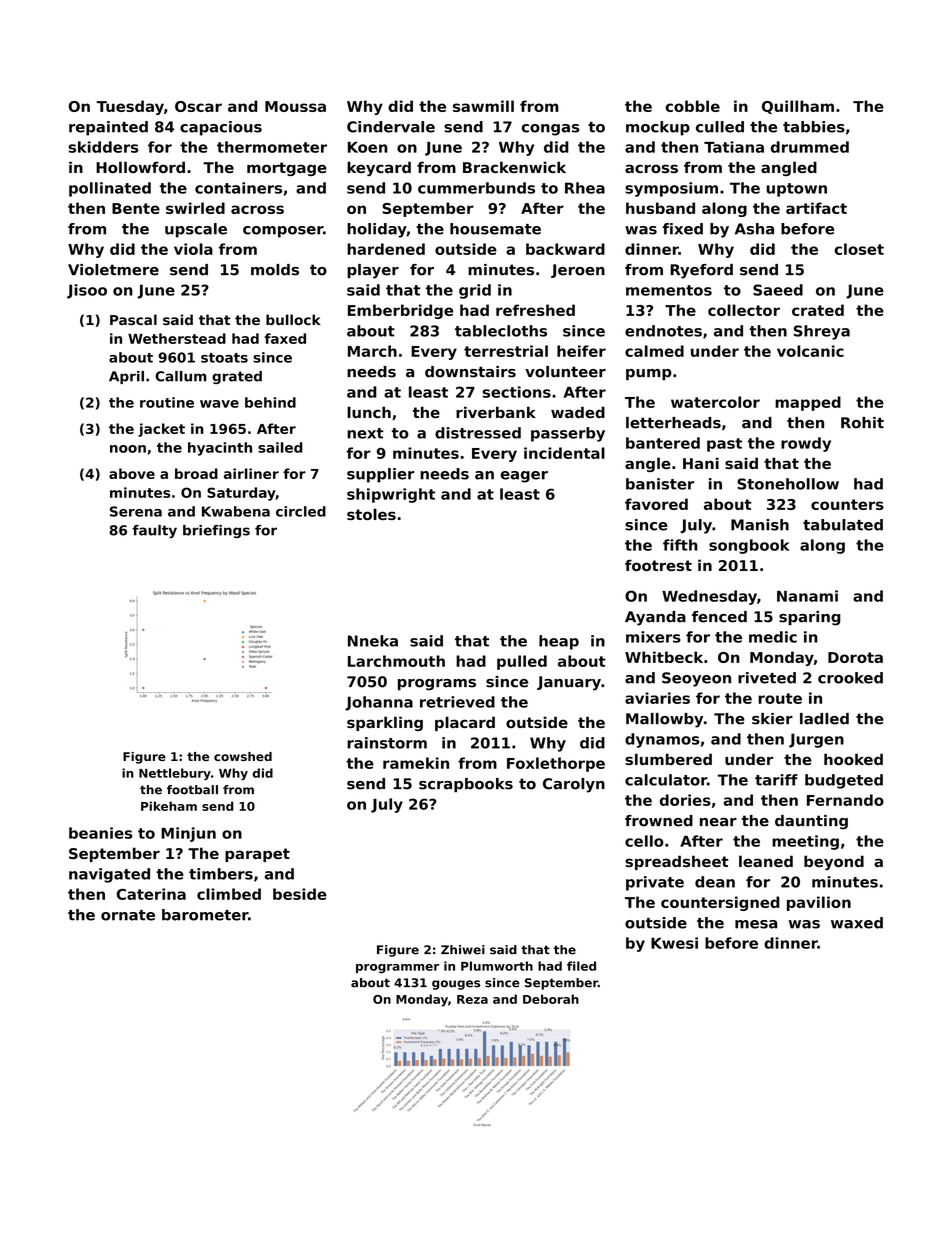  Describe the element at coordinates (550, 130) in the screenshot. I see `congas` at that location.
